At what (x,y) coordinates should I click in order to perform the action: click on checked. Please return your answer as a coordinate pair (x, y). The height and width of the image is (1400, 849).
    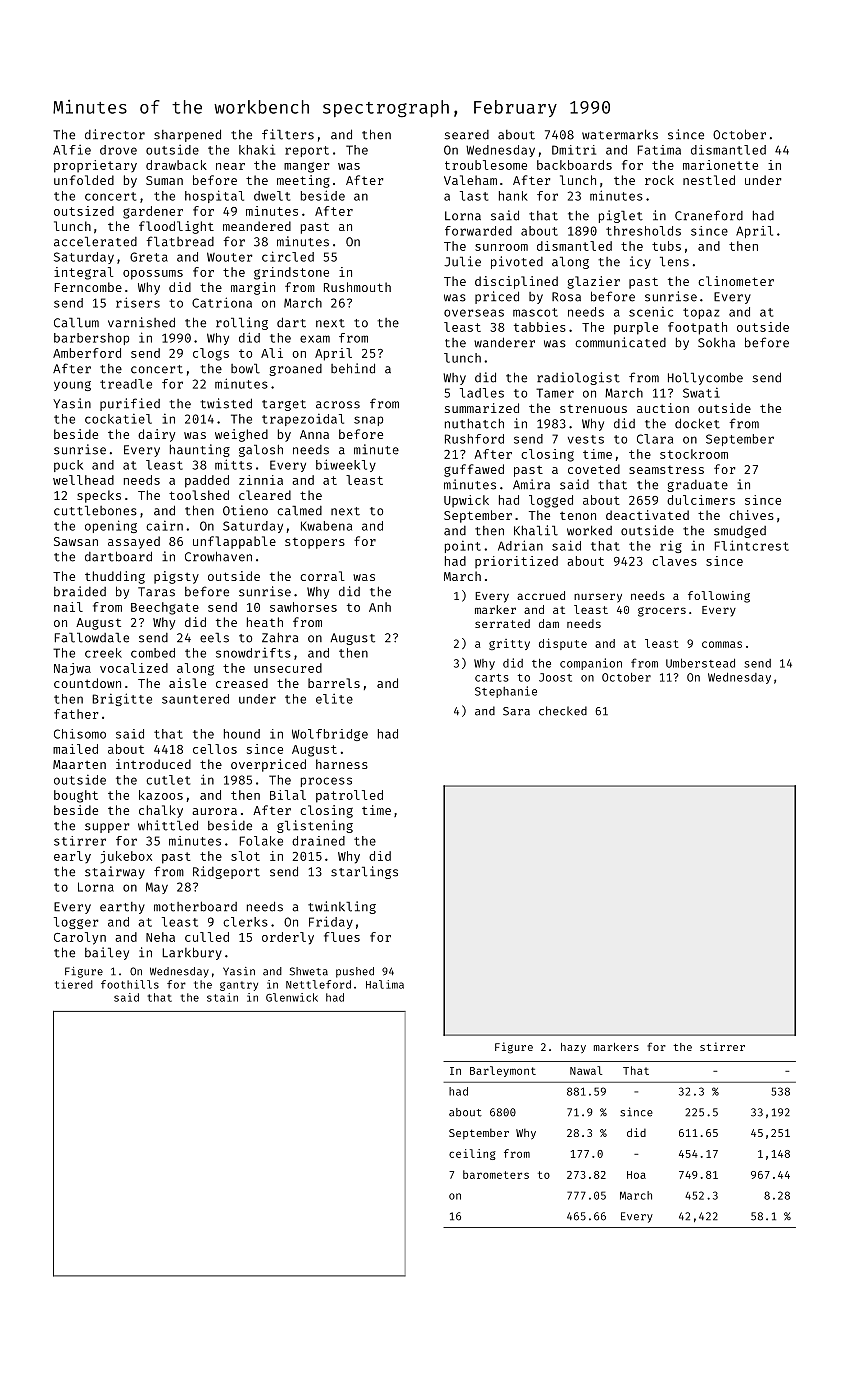
    Looking at the image, I should click on (563, 711).
